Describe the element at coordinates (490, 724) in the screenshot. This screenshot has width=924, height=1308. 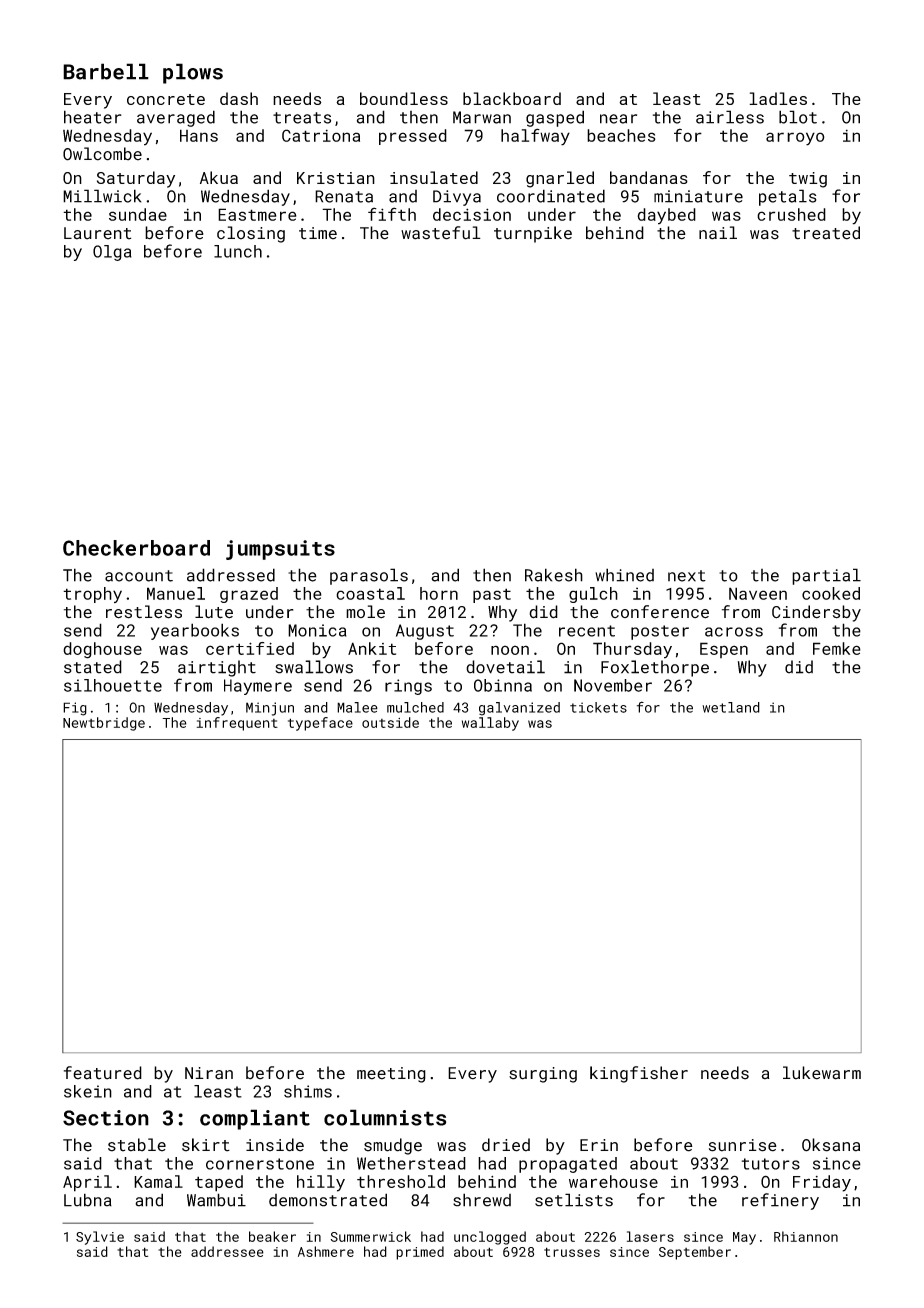
I see `wallaby` at that location.
